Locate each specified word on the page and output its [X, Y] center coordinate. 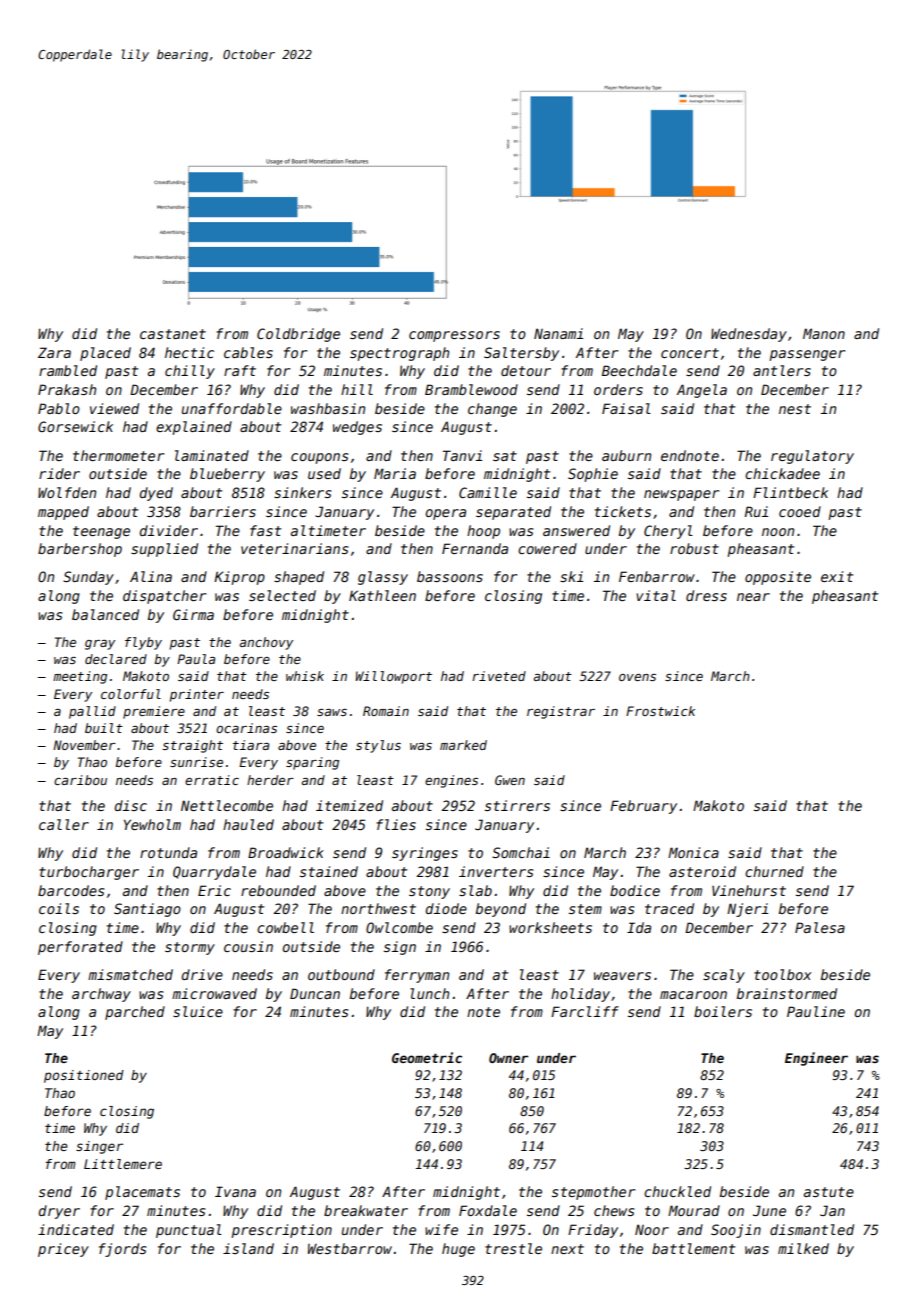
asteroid [702, 871]
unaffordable [232, 408]
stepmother [593, 1193]
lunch [429, 993]
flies [396, 824]
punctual [189, 1231]
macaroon [693, 995]
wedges [357, 428]
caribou [80, 780]
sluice [198, 1011]
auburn [626, 455]
